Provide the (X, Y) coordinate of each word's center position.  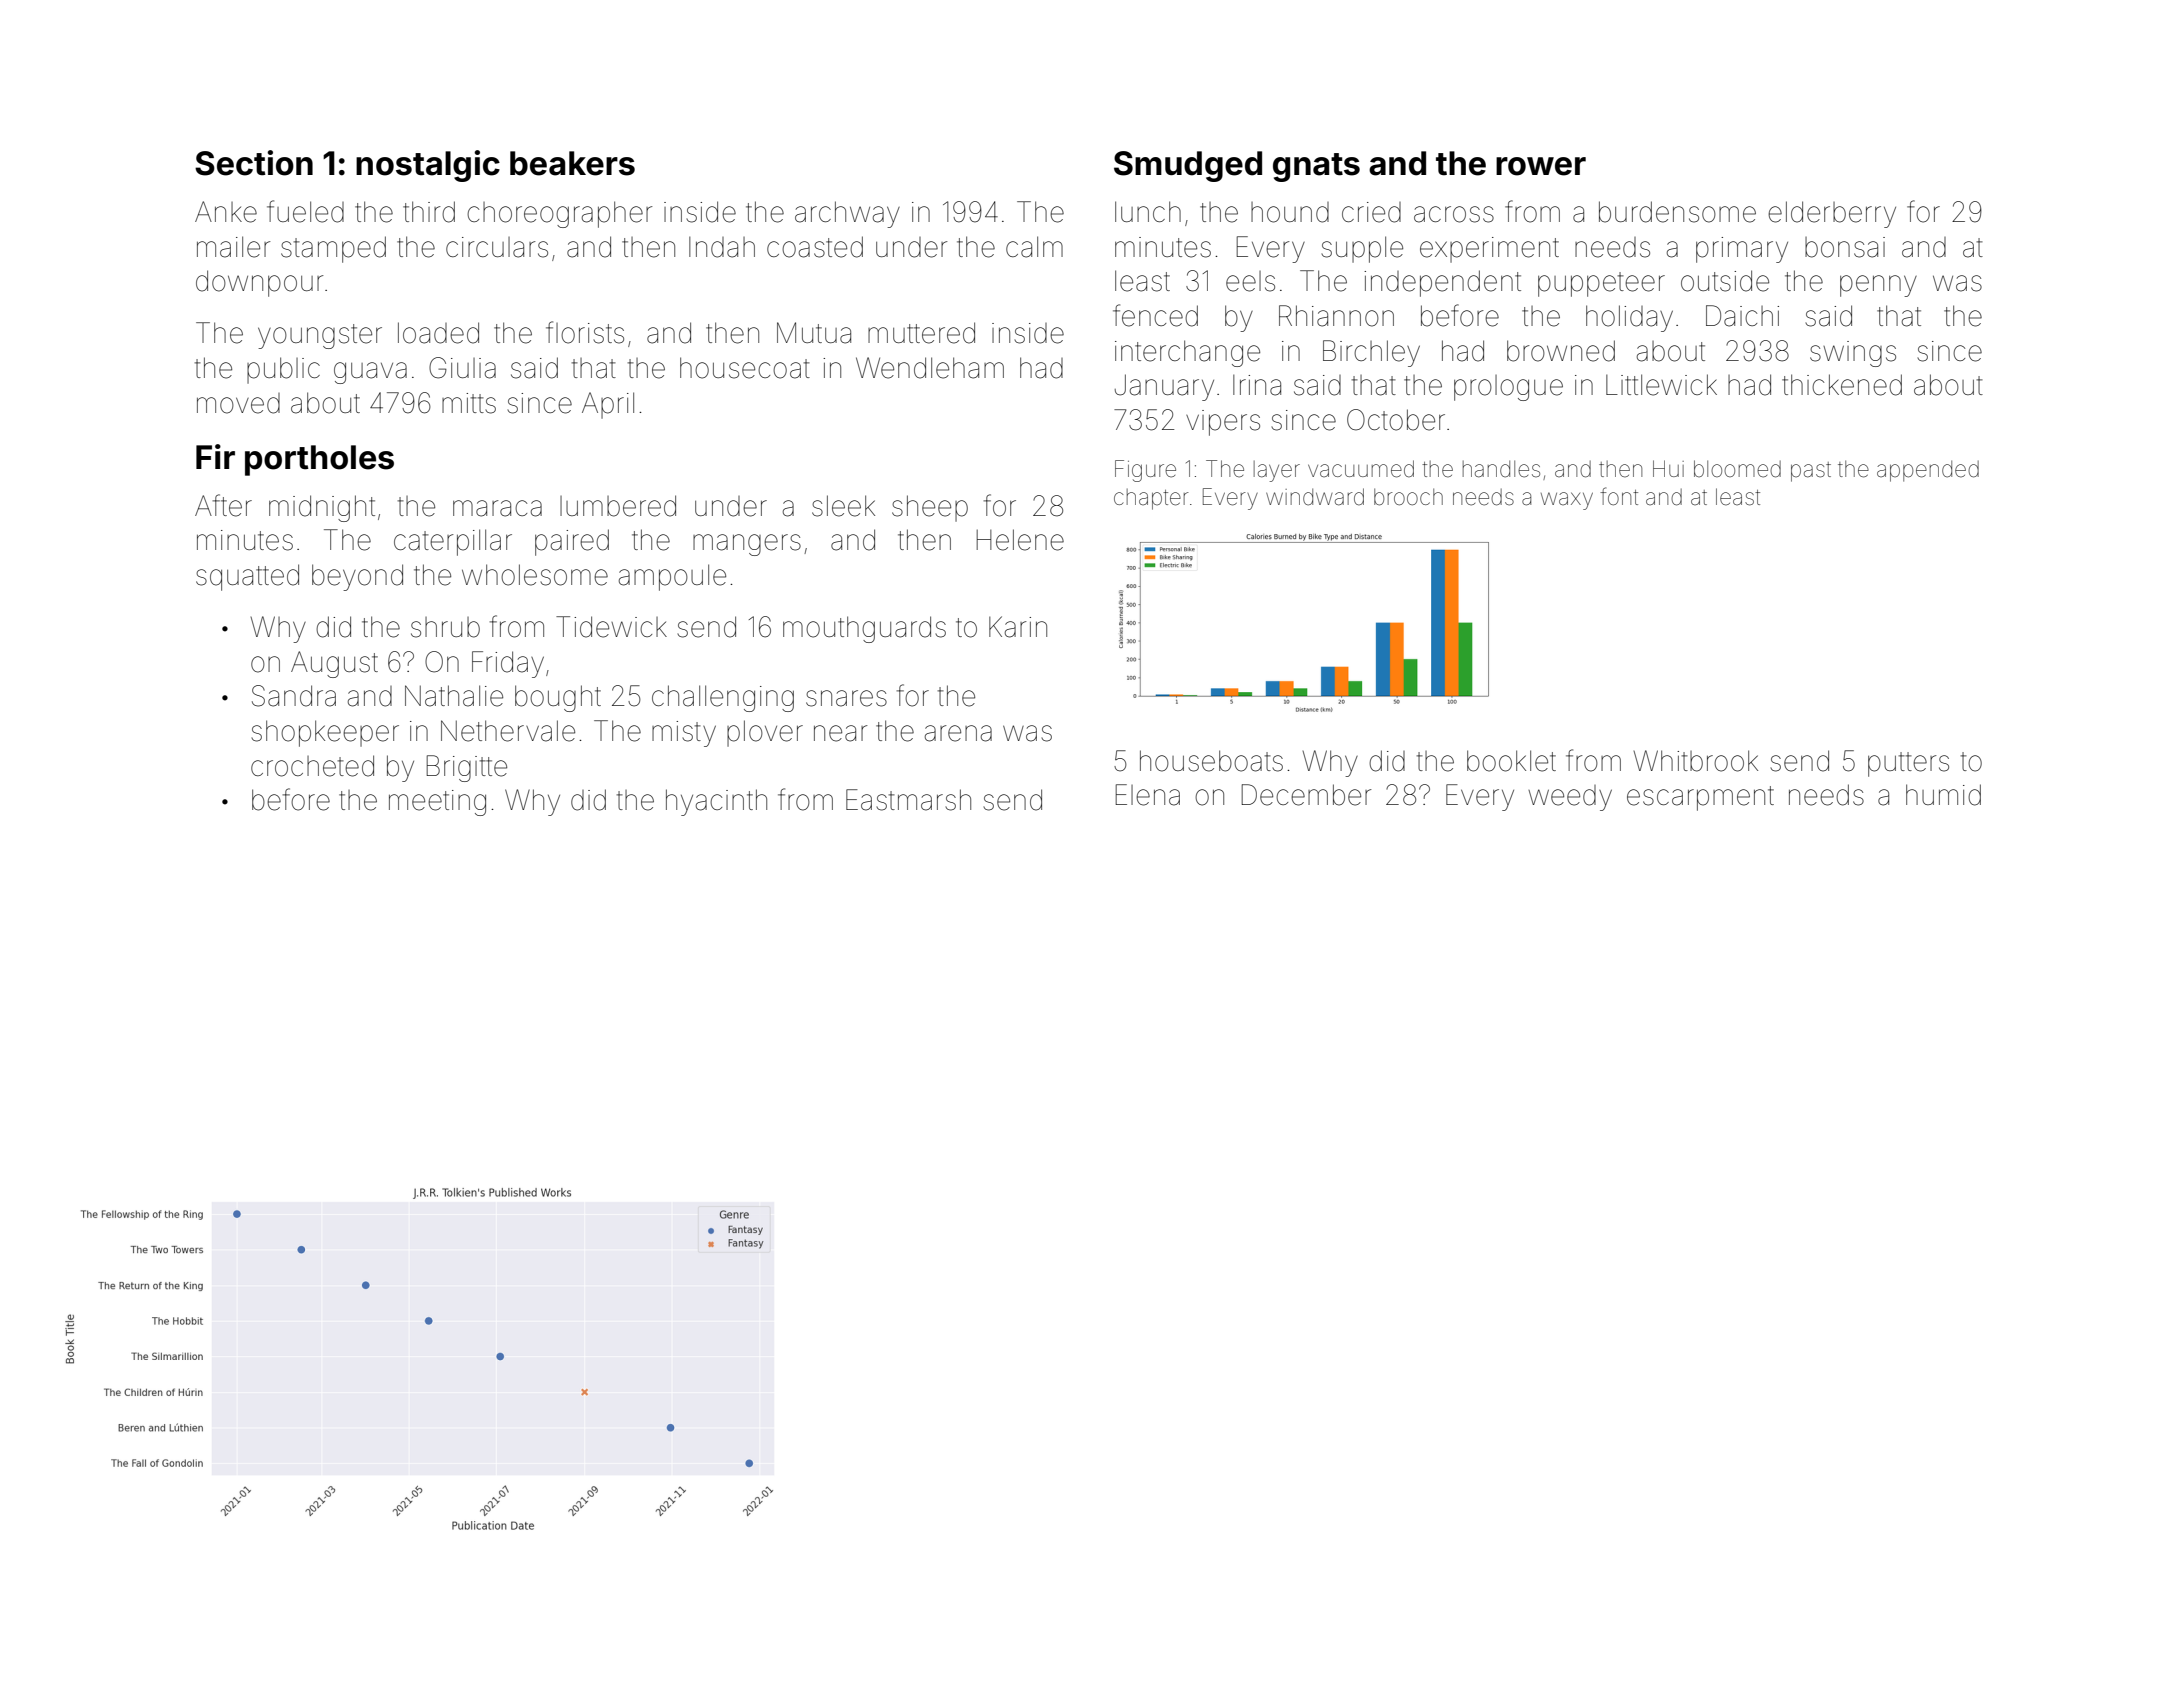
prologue (1508, 388)
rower (1541, 166)
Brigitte (467, 768)
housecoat (745, 368)
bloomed (1737, 469)
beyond (357, 577)
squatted (247, 577)
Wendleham (930, 368)
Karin (1018, 627)
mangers (747, 545)
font (1619, 496)
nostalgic (428, 166)
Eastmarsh (908, 800)
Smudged (1188, 166)
